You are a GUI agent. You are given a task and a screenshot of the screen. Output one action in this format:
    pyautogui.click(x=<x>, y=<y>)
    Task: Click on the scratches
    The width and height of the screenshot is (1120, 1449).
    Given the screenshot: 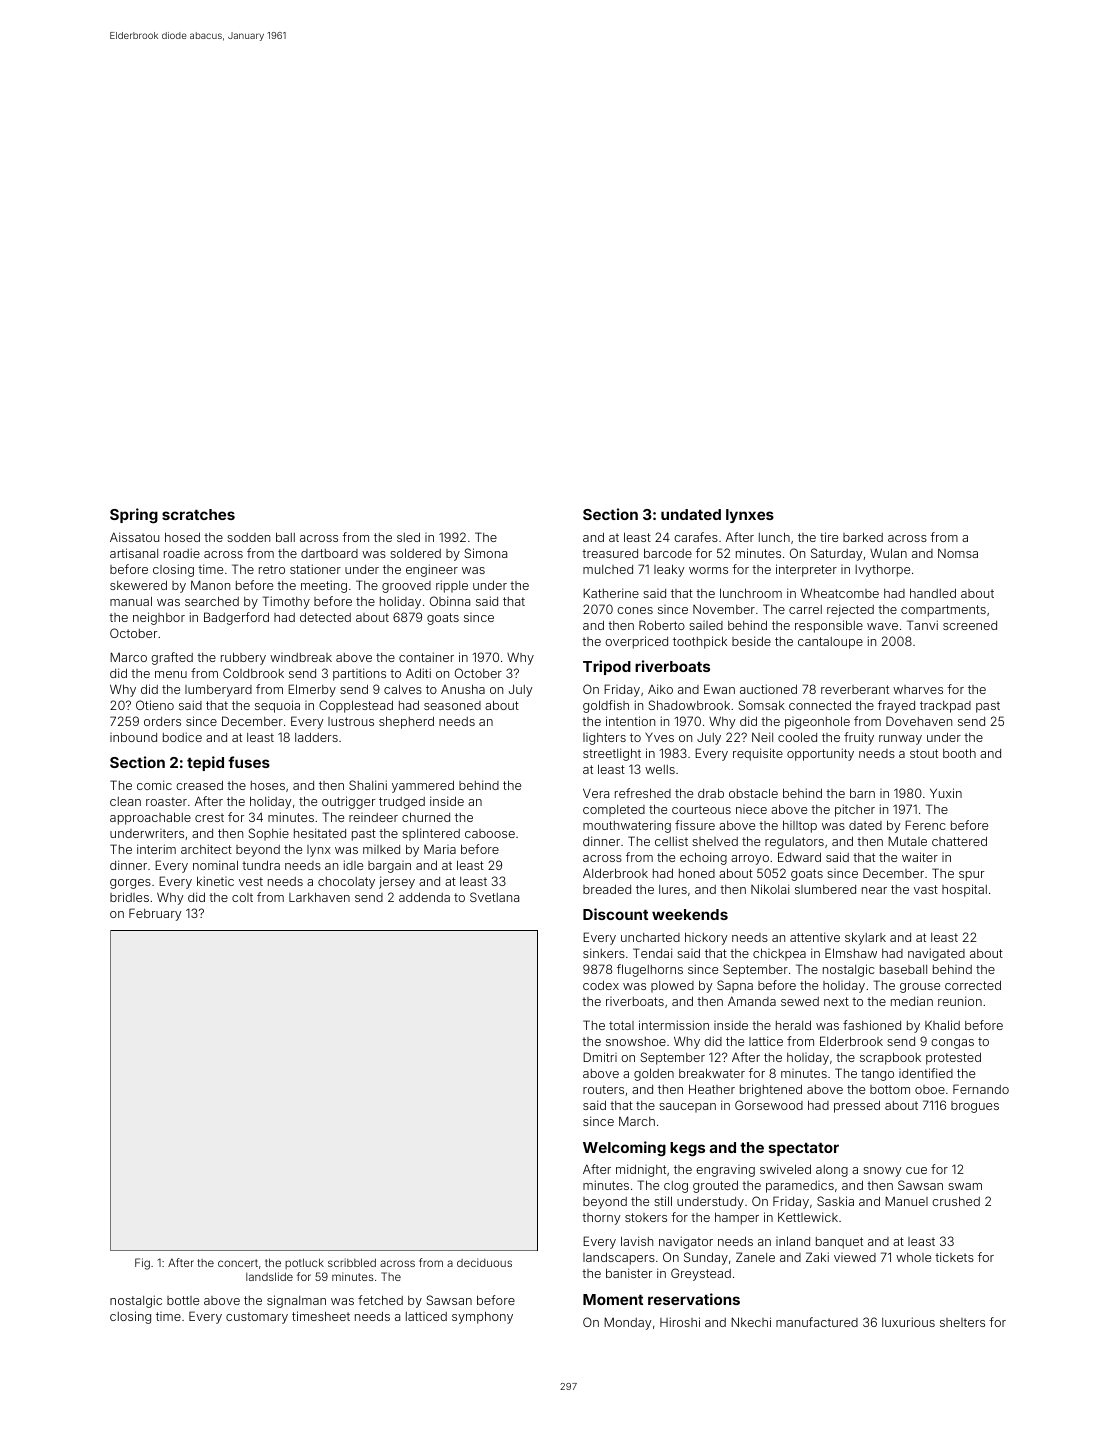 What is the action you would take?
    pyautogui.click(x=198, y=514)
